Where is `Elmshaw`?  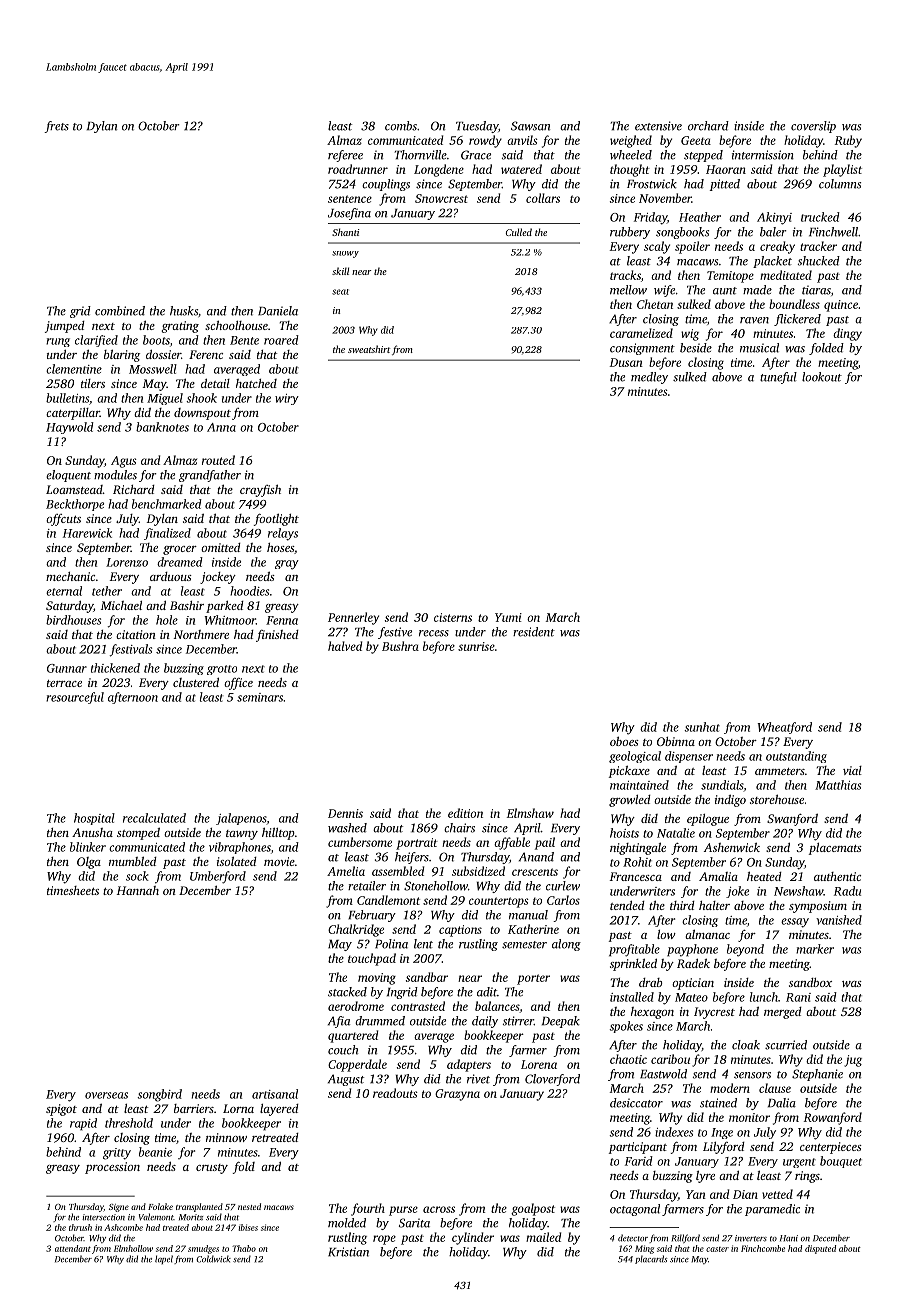
Elmshaw is located at coordinates (530, 813).
